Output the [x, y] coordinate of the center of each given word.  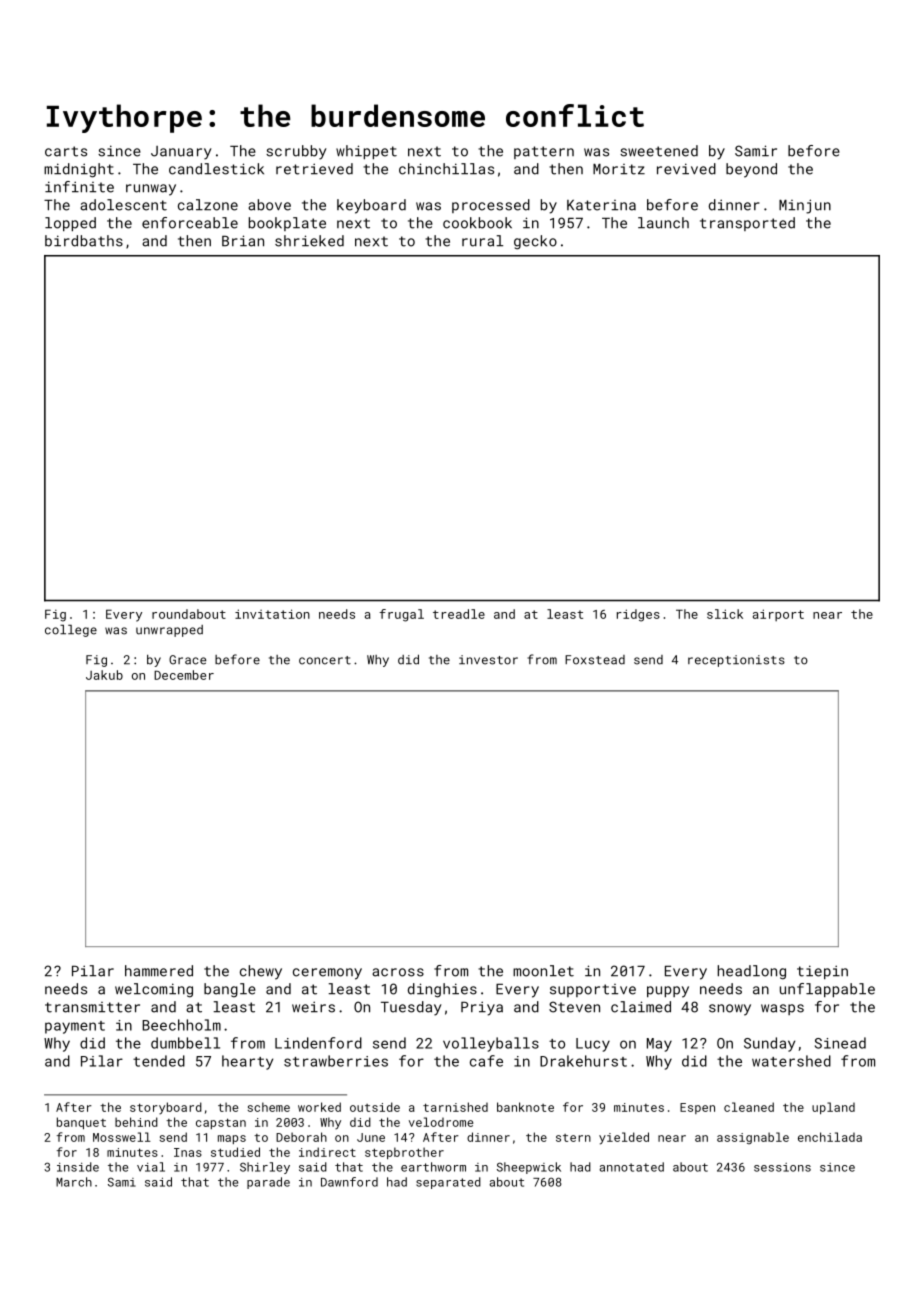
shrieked [309, 241]
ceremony [327, 974]
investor [488, 660]
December [184, 675]
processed [491, 206]
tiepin [822, 972]
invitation [272, 614]
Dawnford [349, 1182]
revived [686, 169]
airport [778, 615]
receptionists [736, 661]
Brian [243, 241]
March [74, 1182]
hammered [159, 971]
